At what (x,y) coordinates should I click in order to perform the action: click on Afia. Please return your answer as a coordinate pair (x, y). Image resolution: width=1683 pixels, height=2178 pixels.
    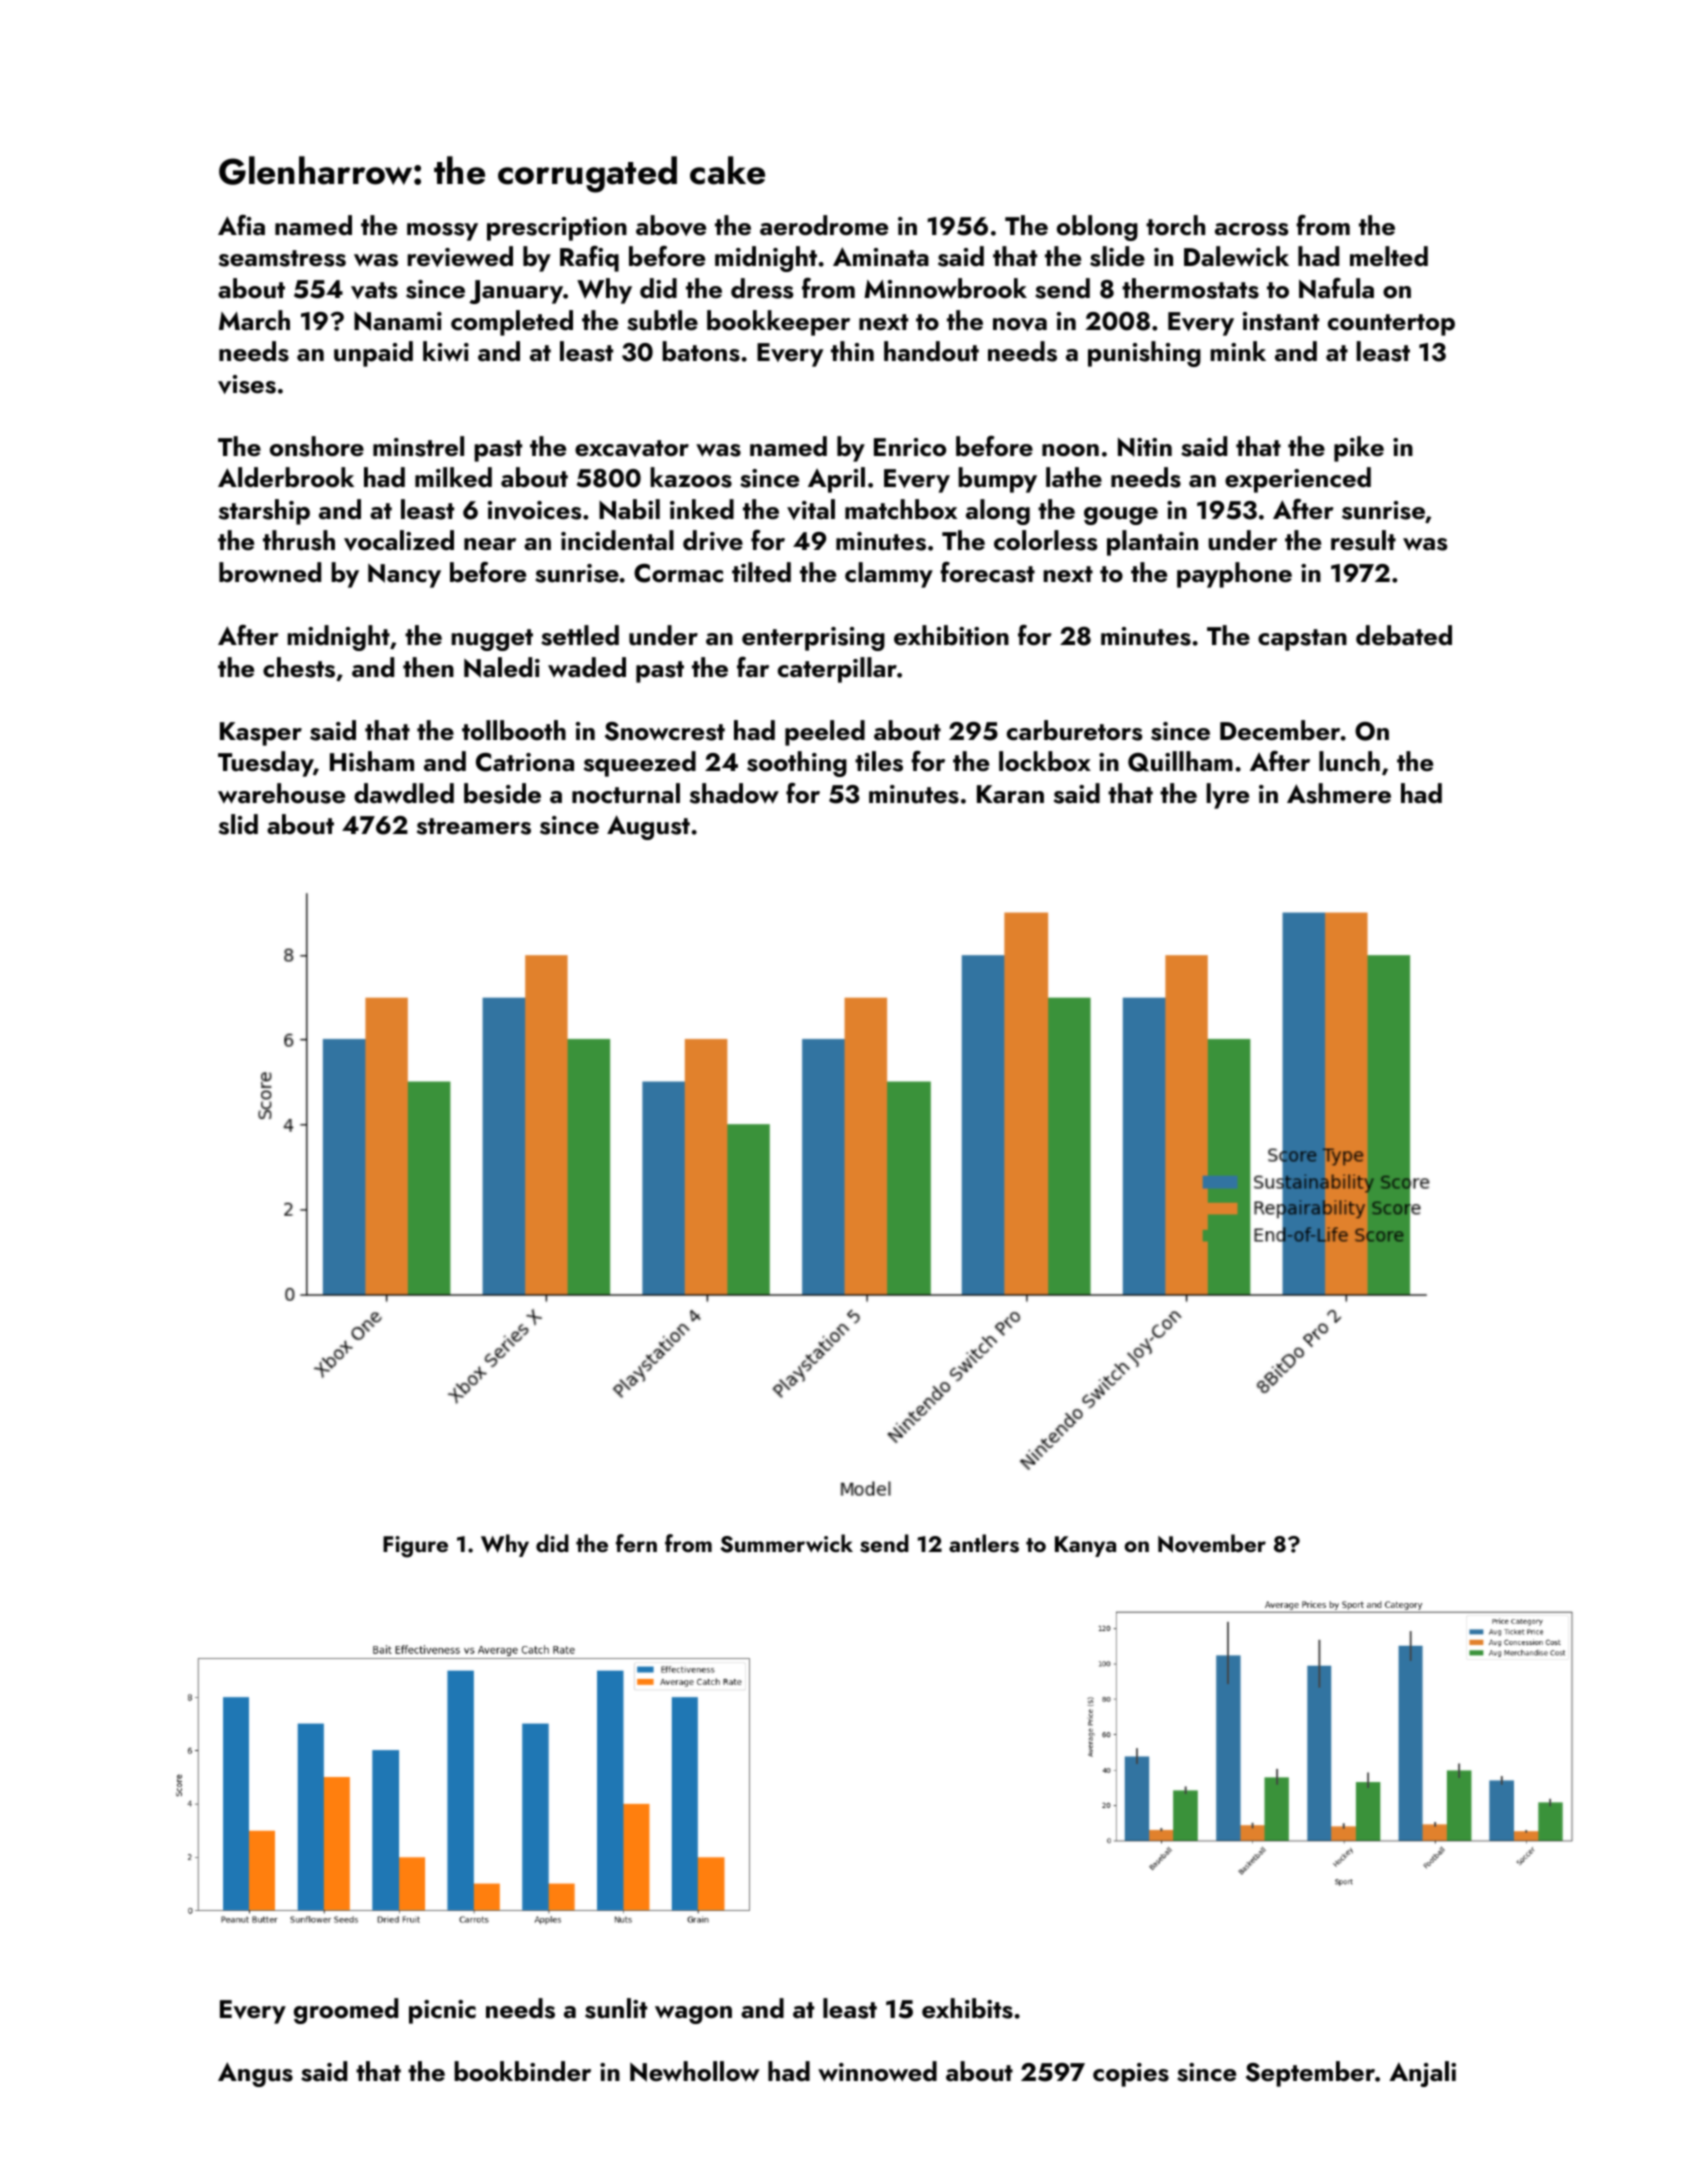
    Looking at the image, I should click on (241, 225).
